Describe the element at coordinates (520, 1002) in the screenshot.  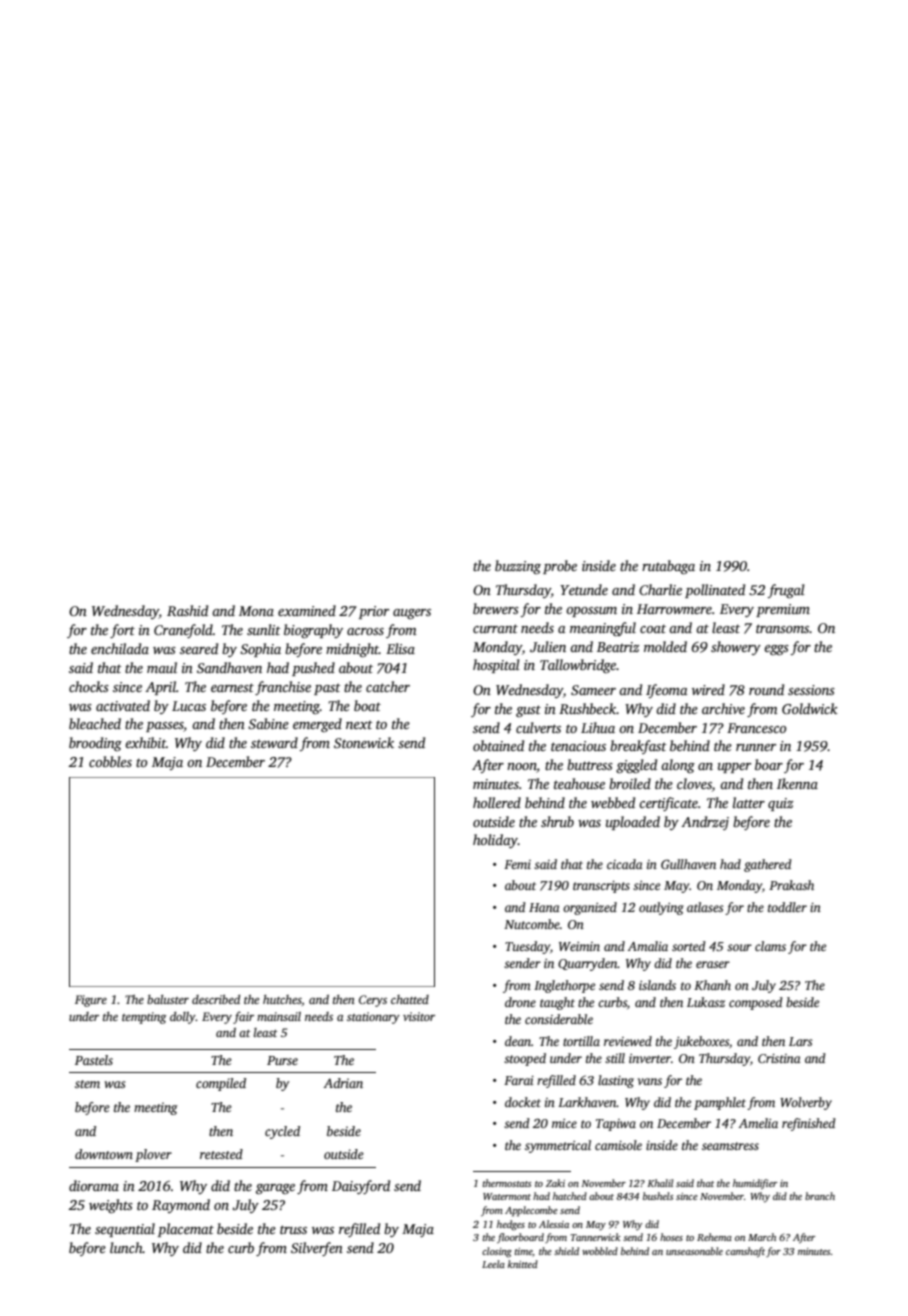
I see `drone` at that location.
